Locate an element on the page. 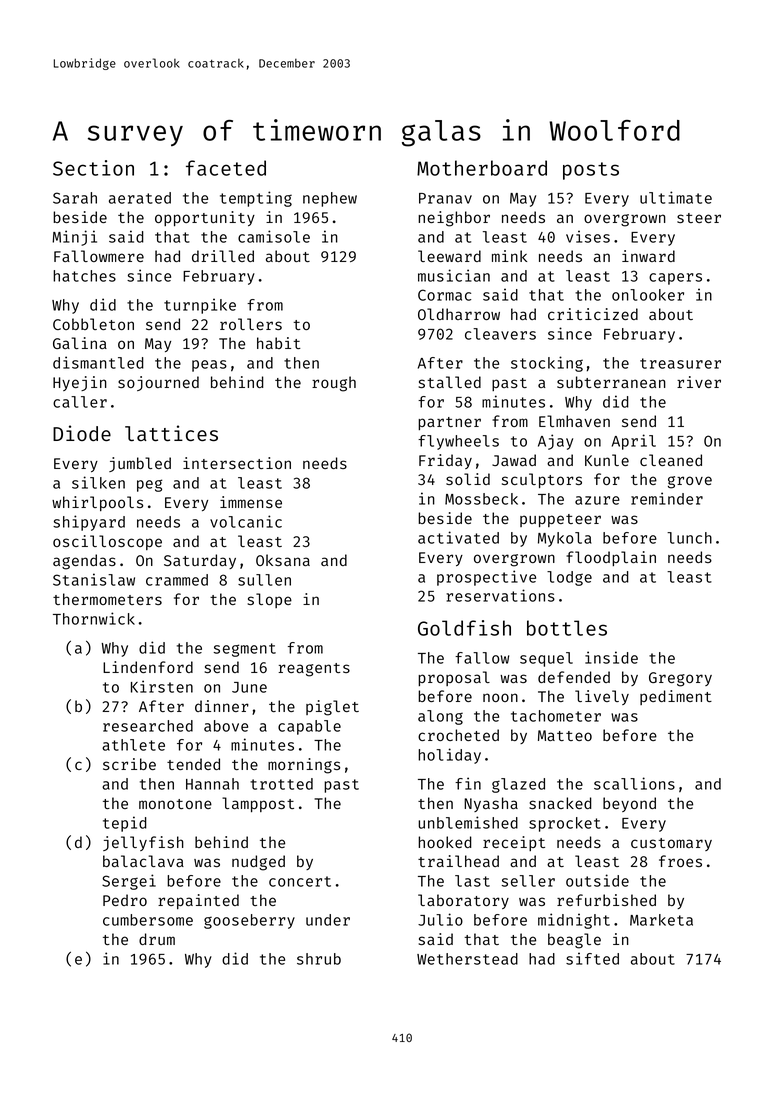  camisole is located at coordinates (274, 236).
